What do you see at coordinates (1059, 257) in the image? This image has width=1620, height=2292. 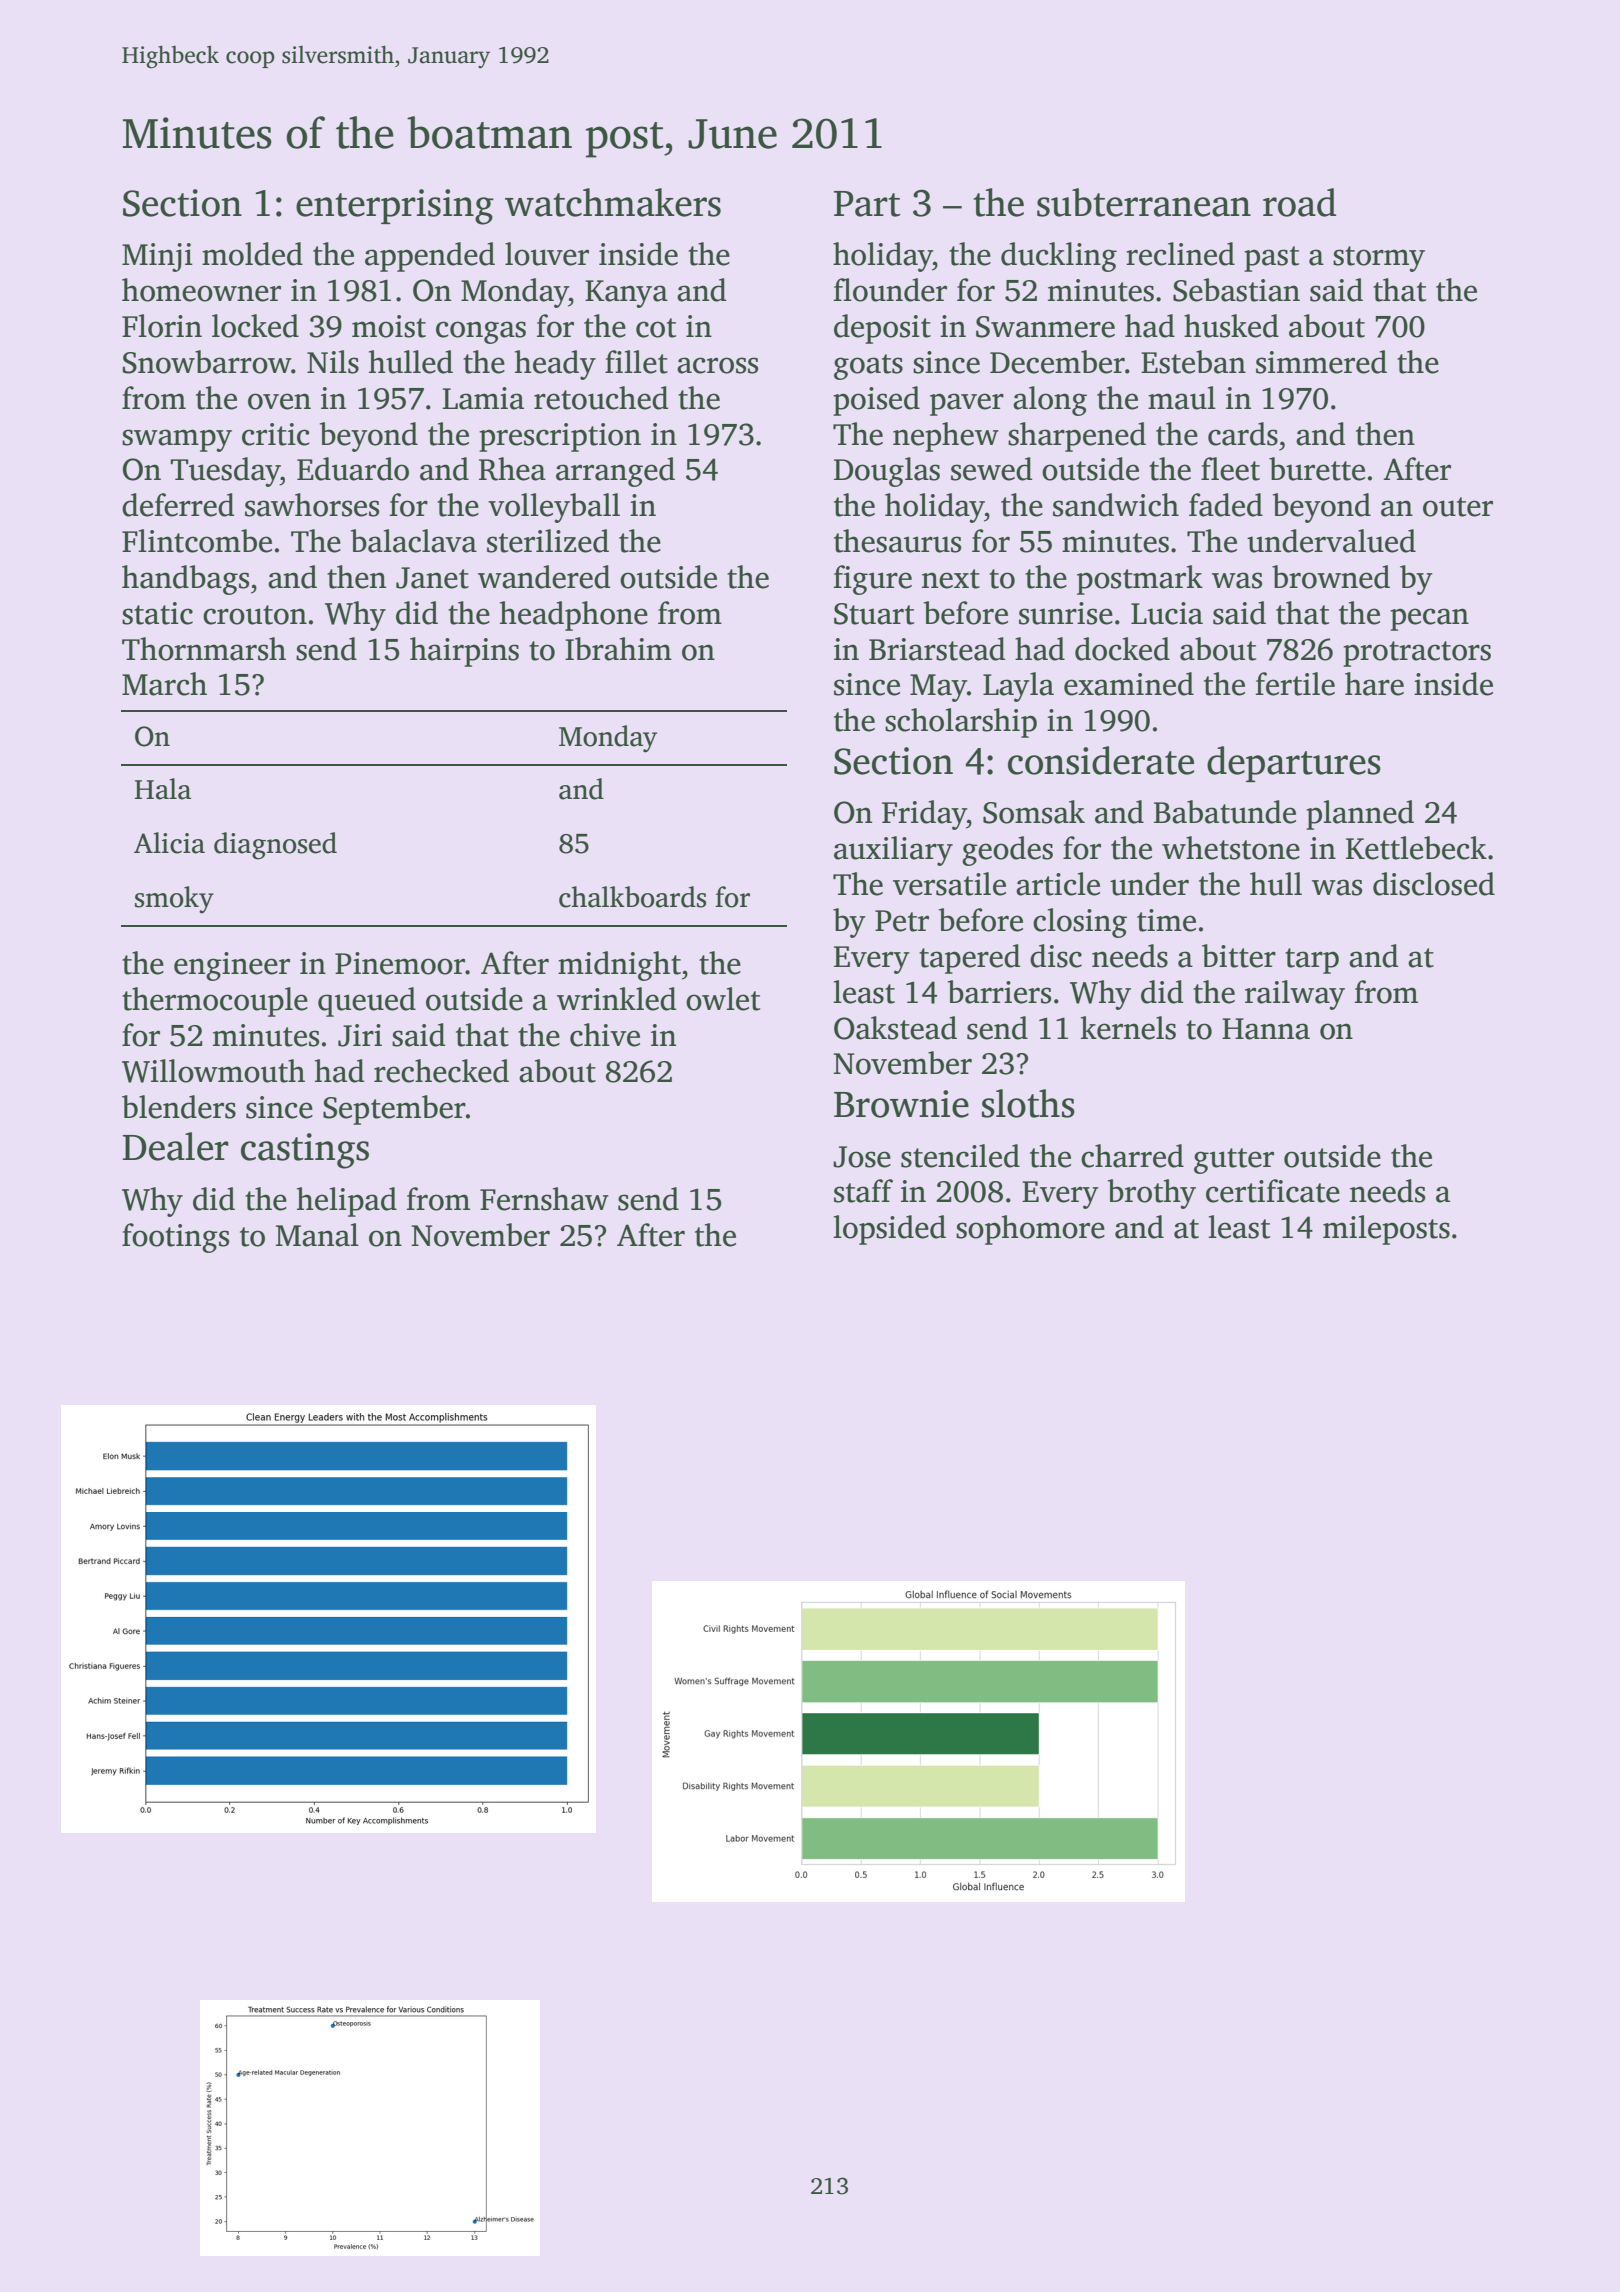 I see `duckling` at bounding box center [1059, 257].
